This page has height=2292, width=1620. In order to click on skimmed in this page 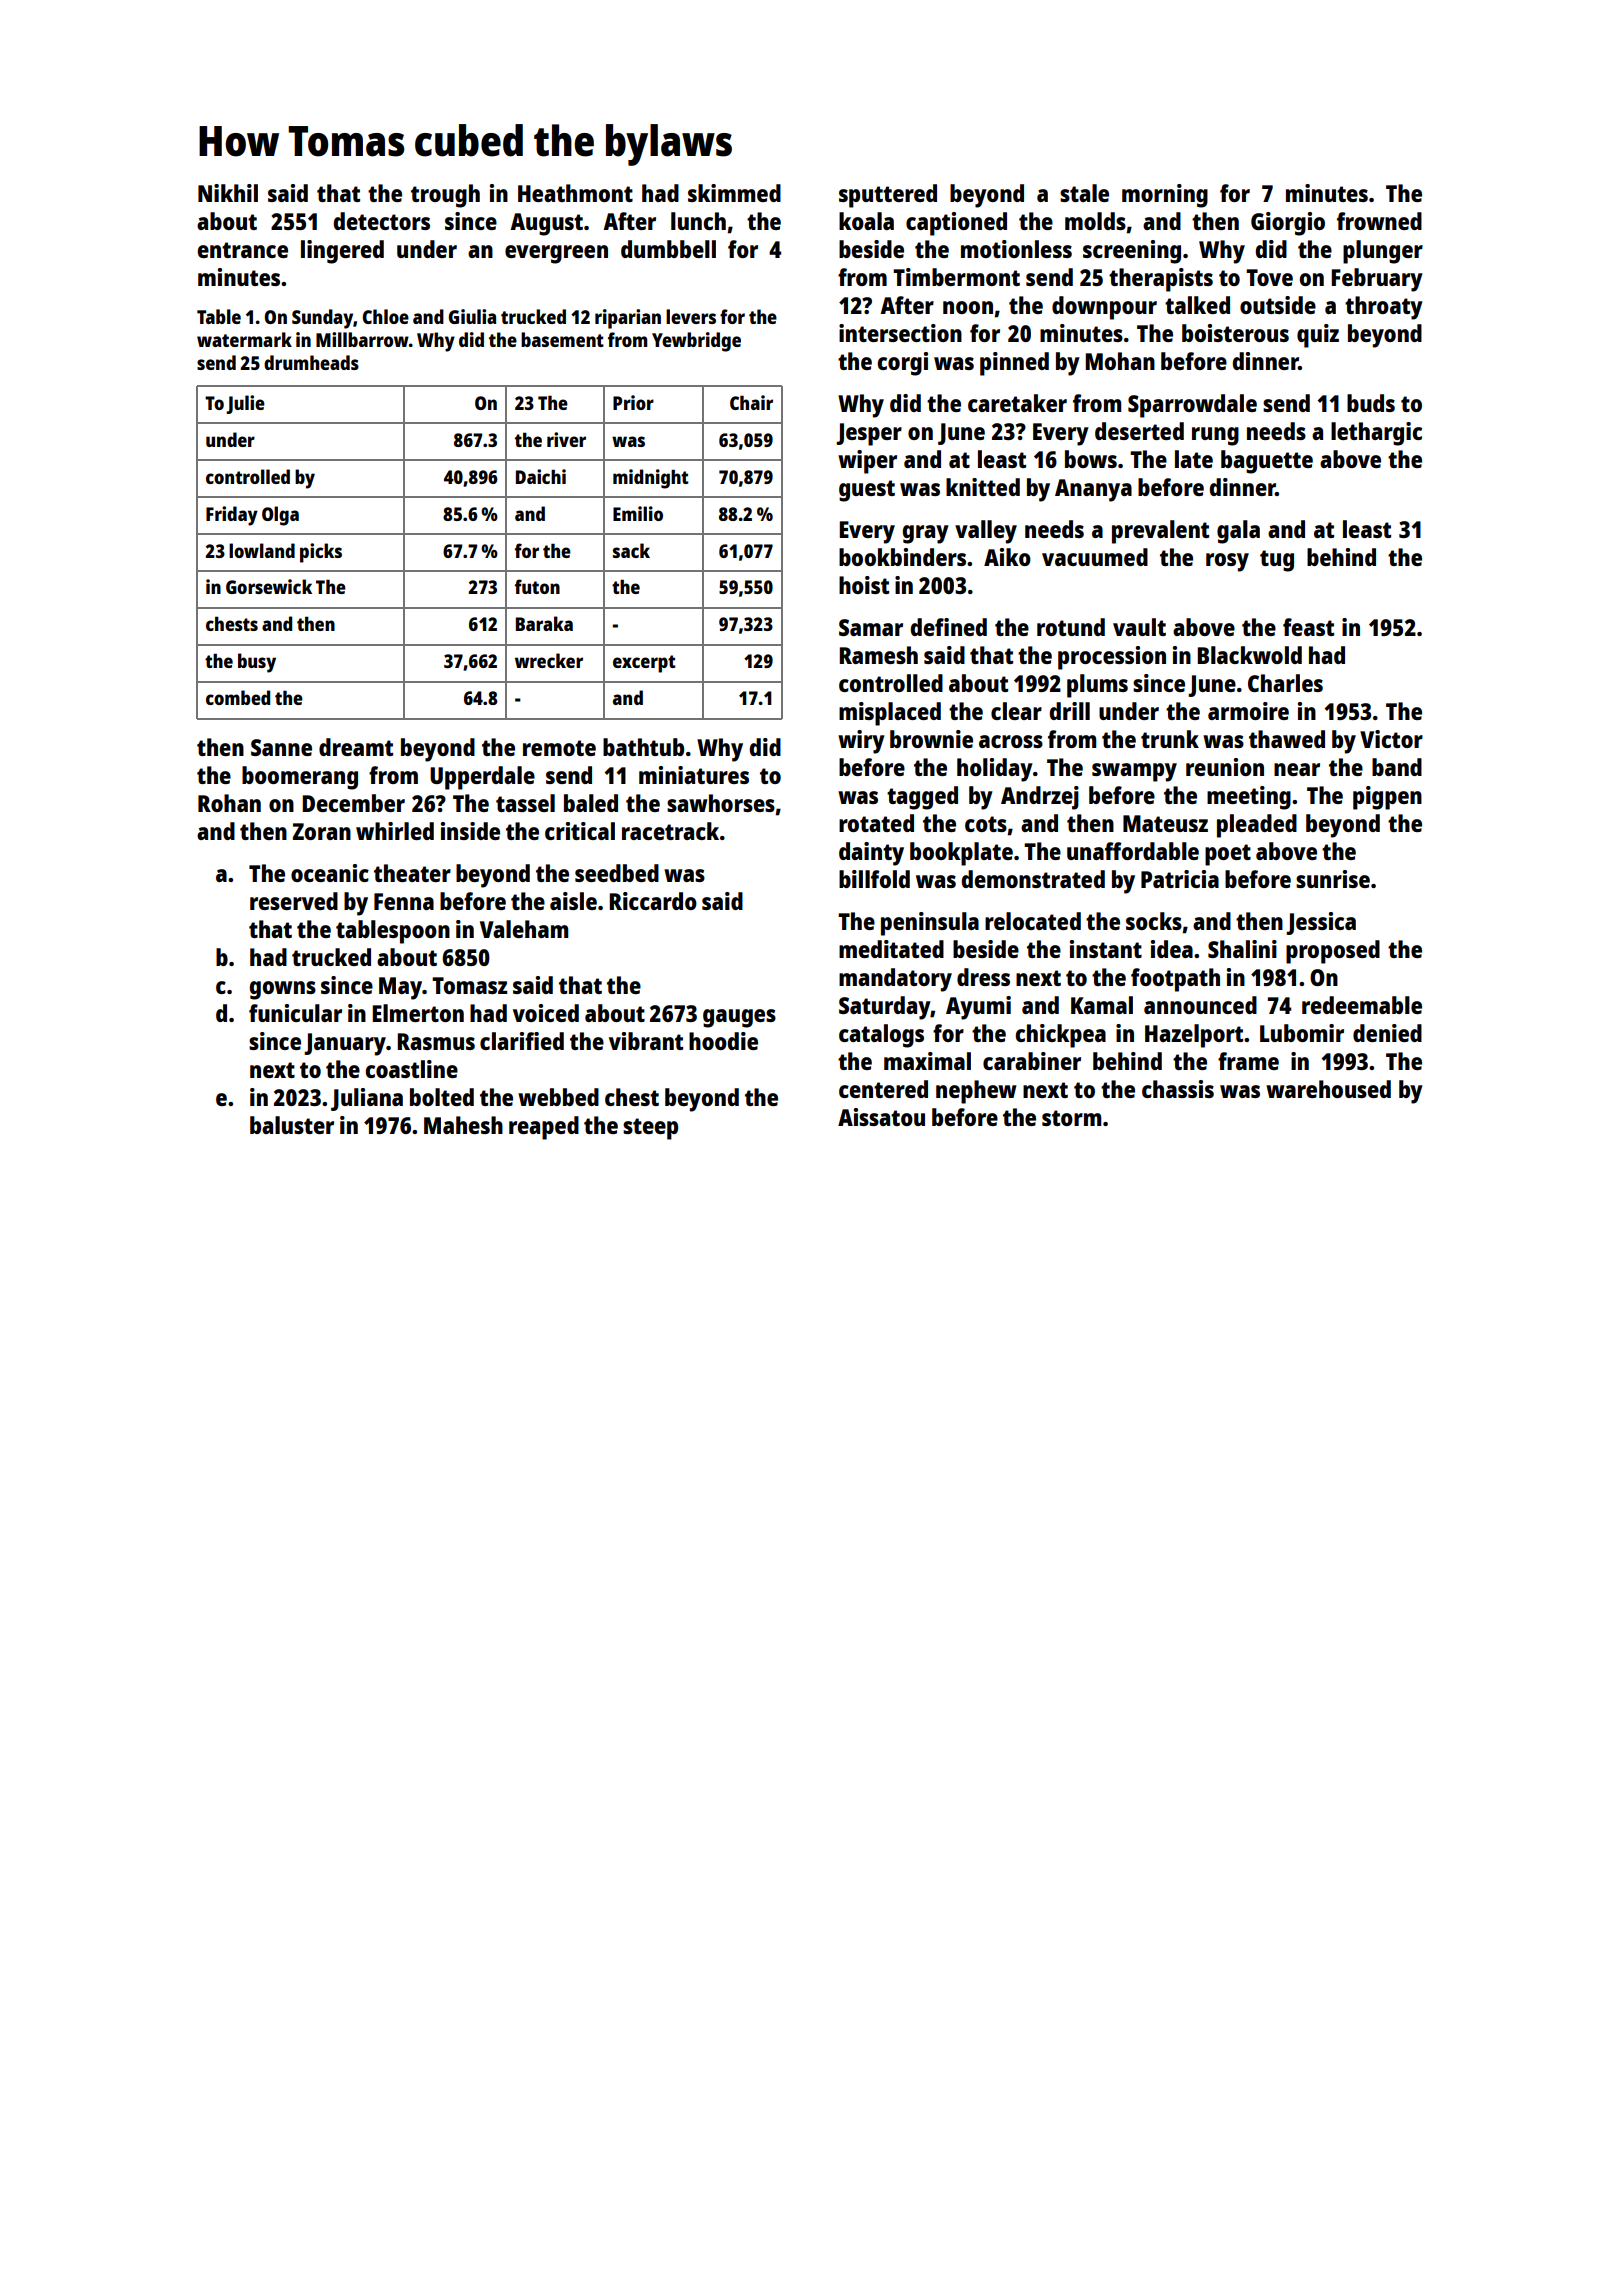, I will do `click(734, 193)`.
